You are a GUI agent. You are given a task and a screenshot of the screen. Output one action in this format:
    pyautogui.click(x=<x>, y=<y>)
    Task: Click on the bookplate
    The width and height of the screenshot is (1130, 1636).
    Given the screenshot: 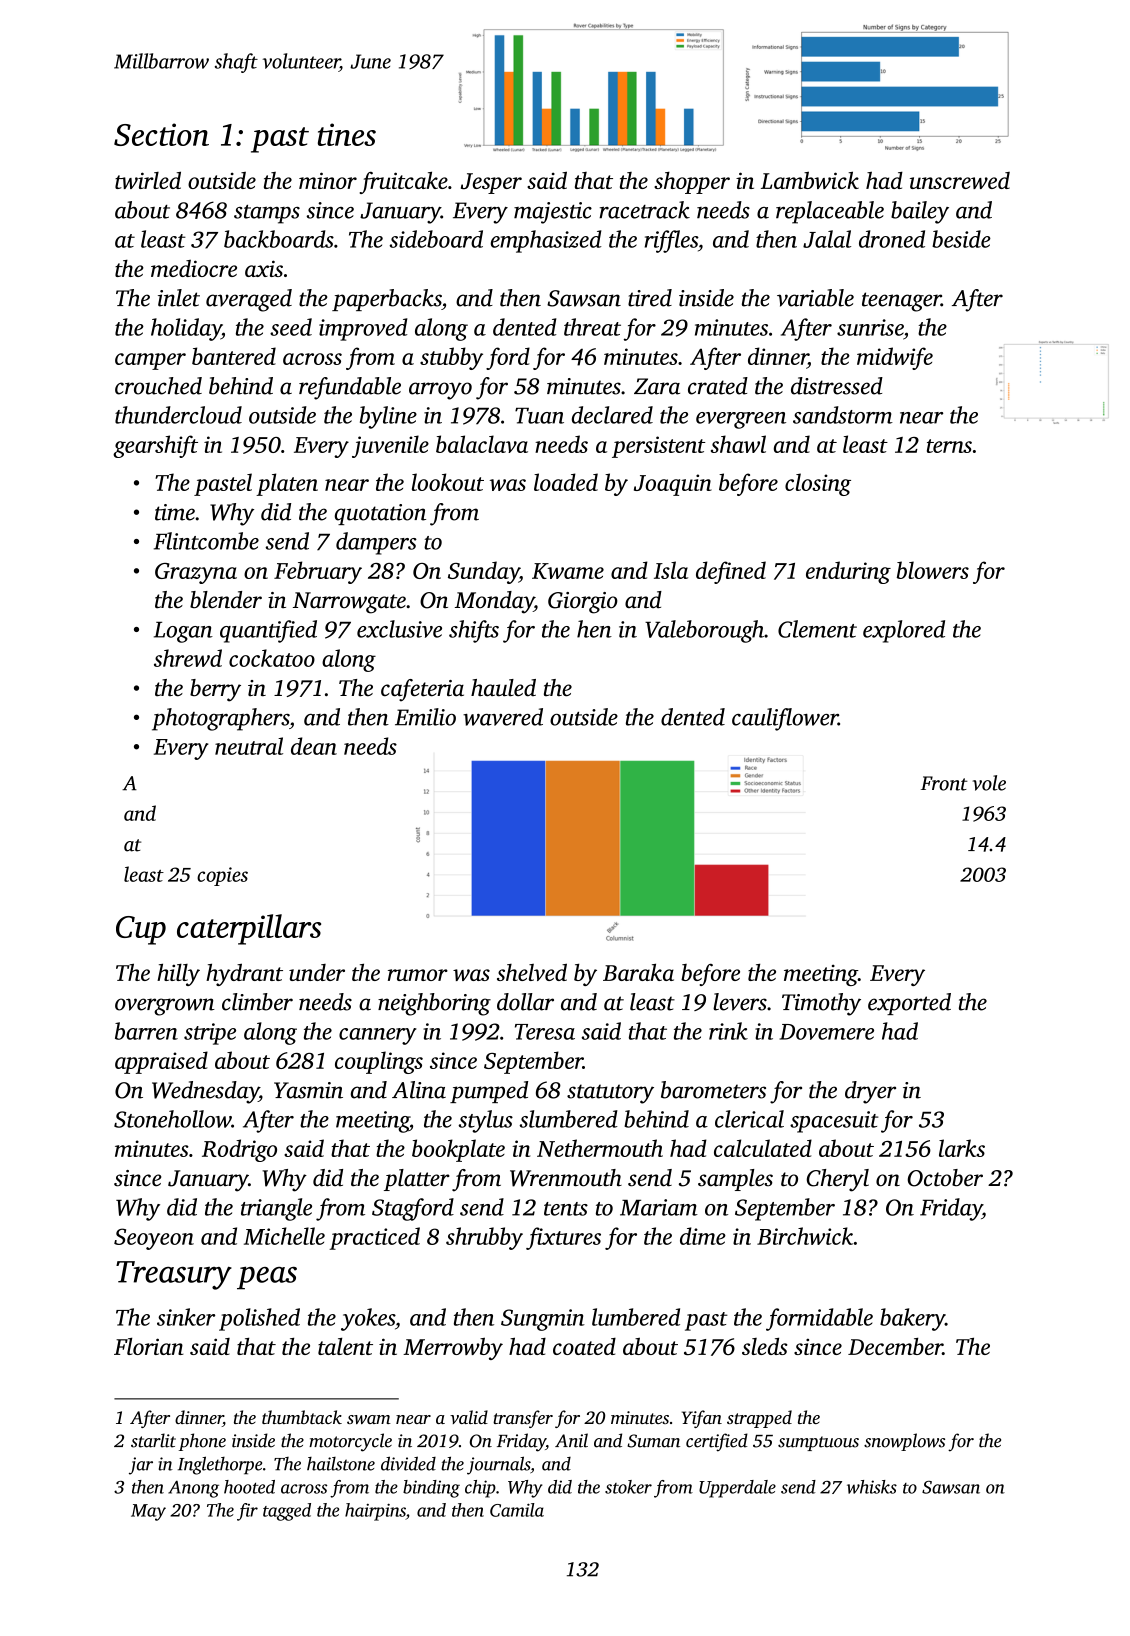 What is the action you would take?
    pyautogui.click(x=458, y=1150)
